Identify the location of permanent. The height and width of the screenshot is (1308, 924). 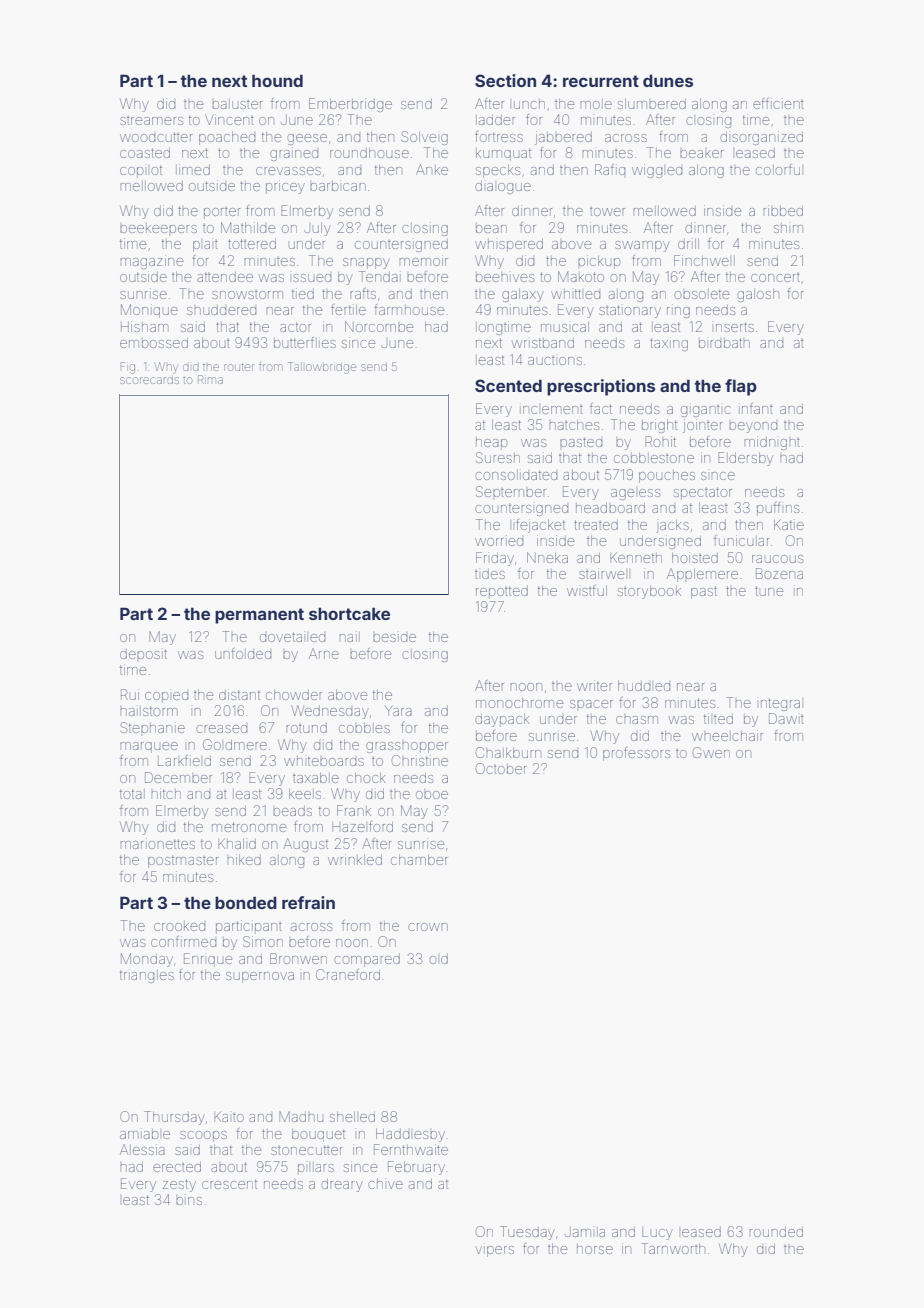
(259, 616).
